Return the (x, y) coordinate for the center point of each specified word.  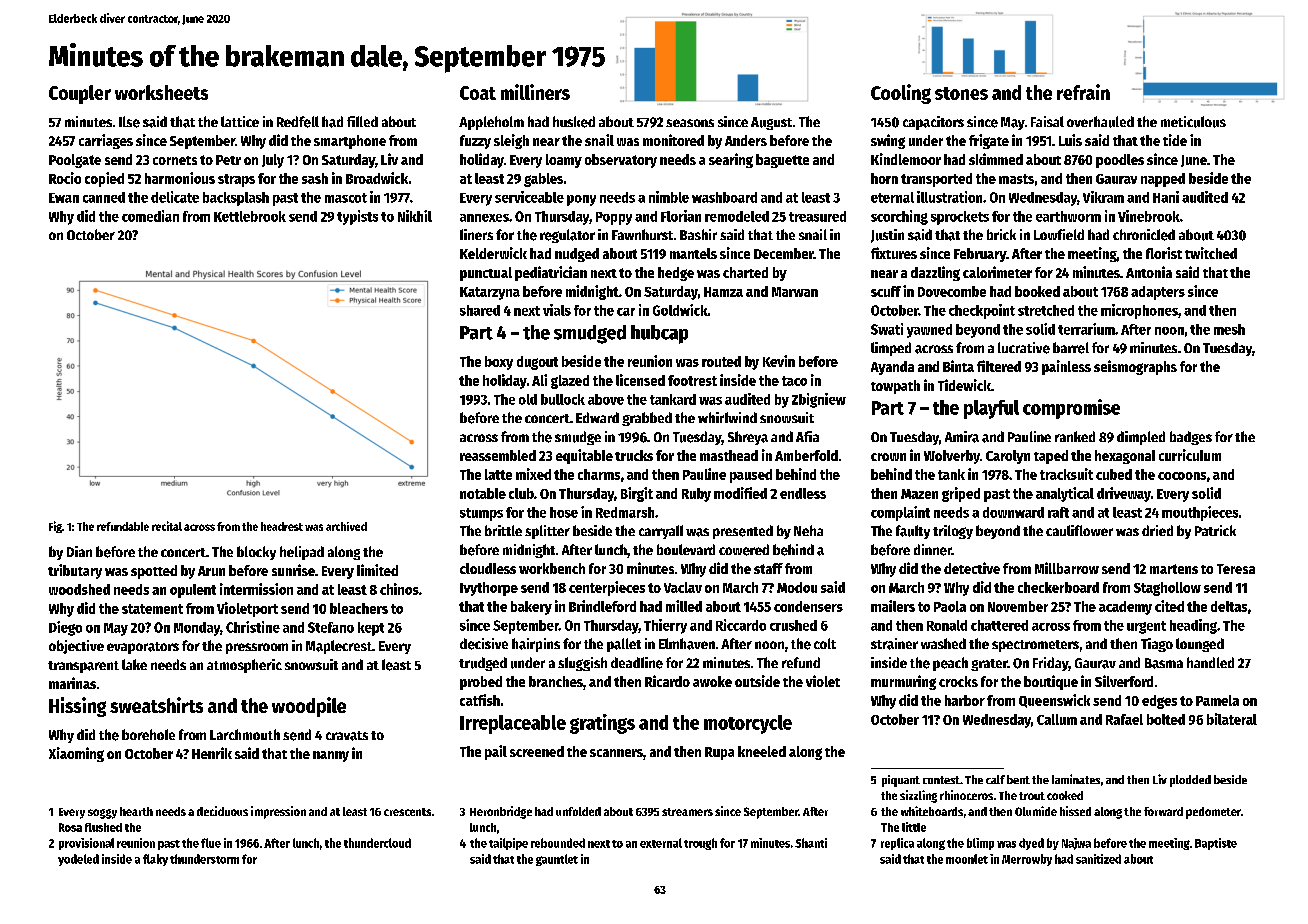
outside (757, 681)
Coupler (80, 94)
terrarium (1086, 329)
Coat (478, 93)
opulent (193, 591)
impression (278, 812)
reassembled (498, 455)
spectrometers (1035, 646)
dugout (537, 363)
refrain (1083, 92)
